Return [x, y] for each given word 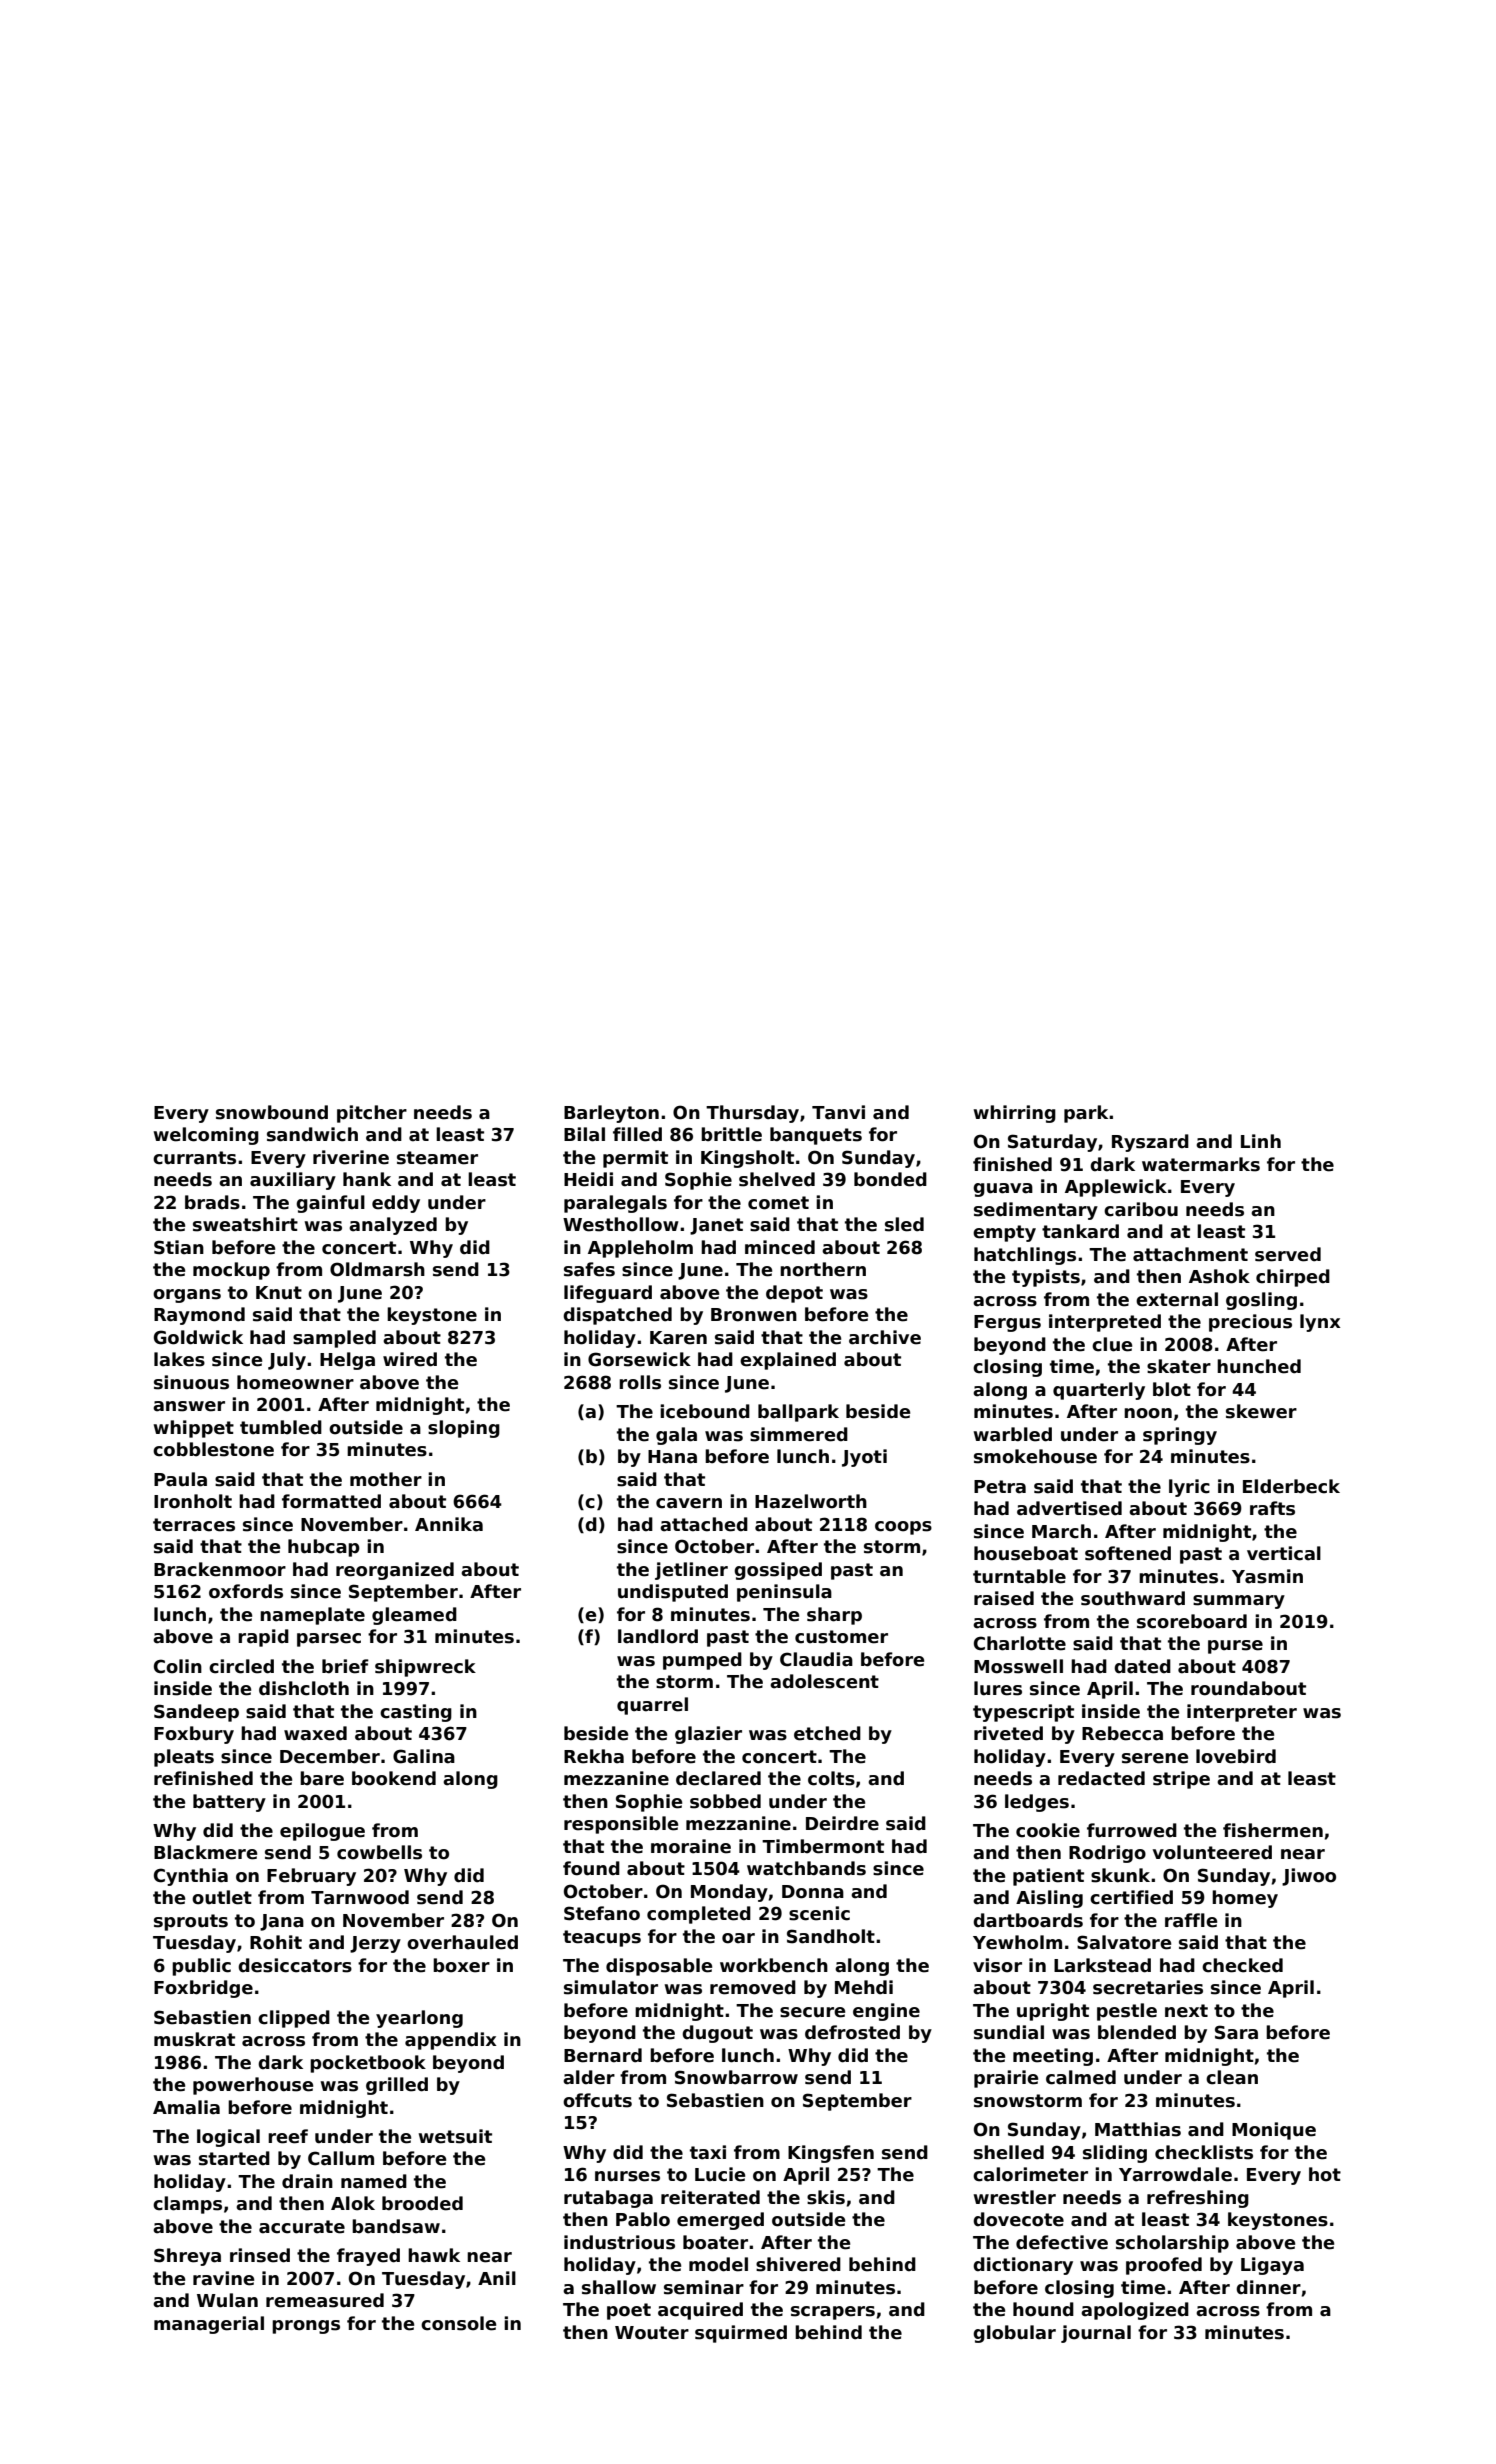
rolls [640, 1382]
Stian [179, 1247]
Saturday [1052, 1143]
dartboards [1028, 1920]
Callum [341, 2158]
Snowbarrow [736, 2077]
